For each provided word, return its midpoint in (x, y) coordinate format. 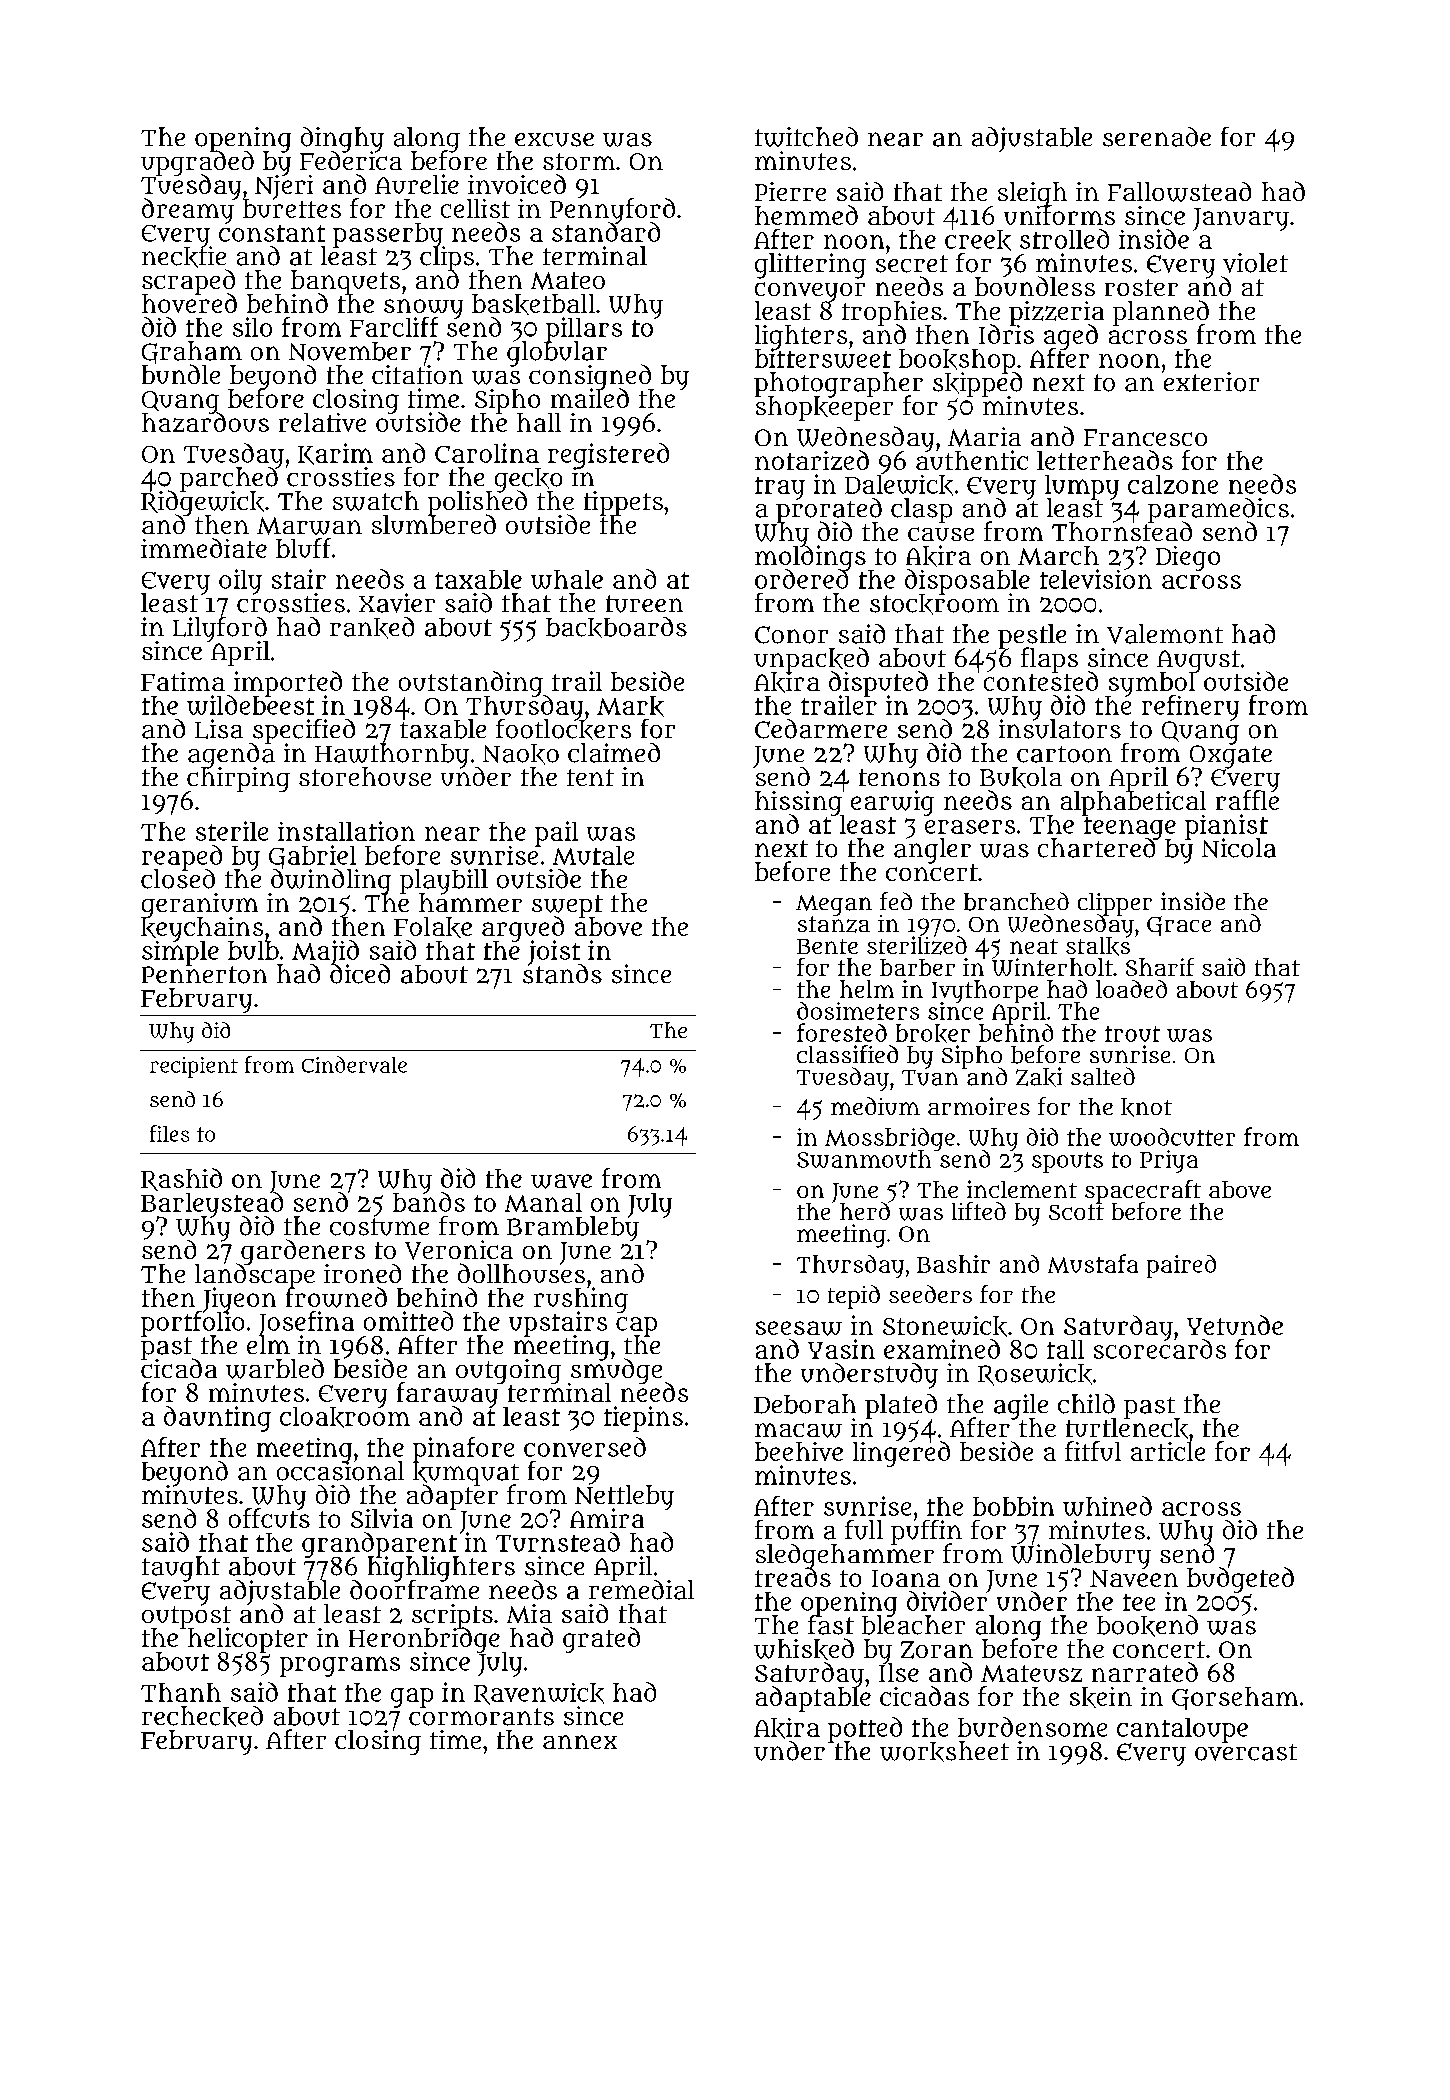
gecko (528, 480)
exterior (1210, 382)
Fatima (183, 681)
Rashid (181, 1179)
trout (1132, 1034)
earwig (892, 803)
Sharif (1160, 967)
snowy (423, 308)
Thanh (181, 1692)
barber (917, 967)
